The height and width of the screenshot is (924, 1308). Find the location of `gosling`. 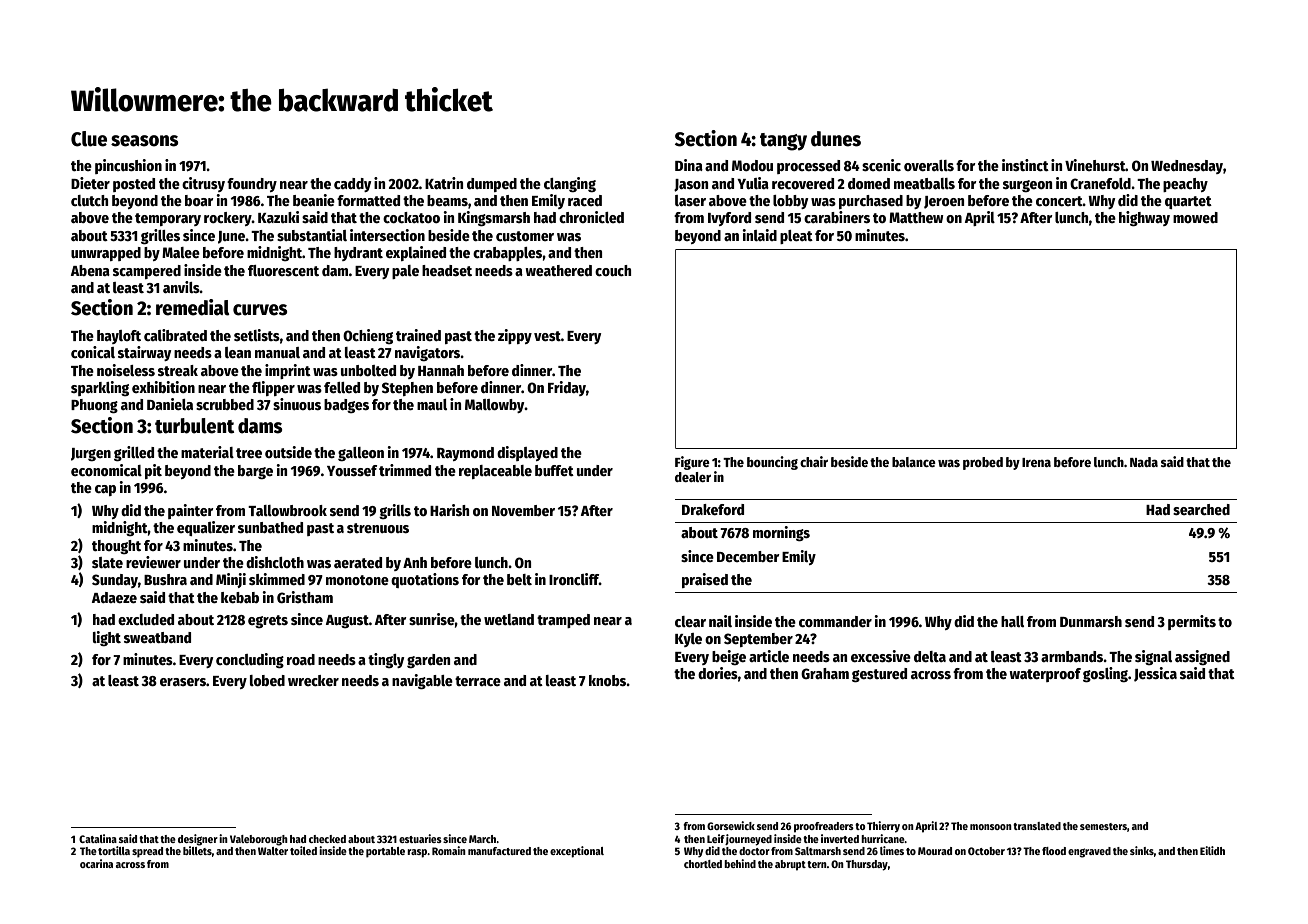

gosling is located at coordinates (1105, 674).
